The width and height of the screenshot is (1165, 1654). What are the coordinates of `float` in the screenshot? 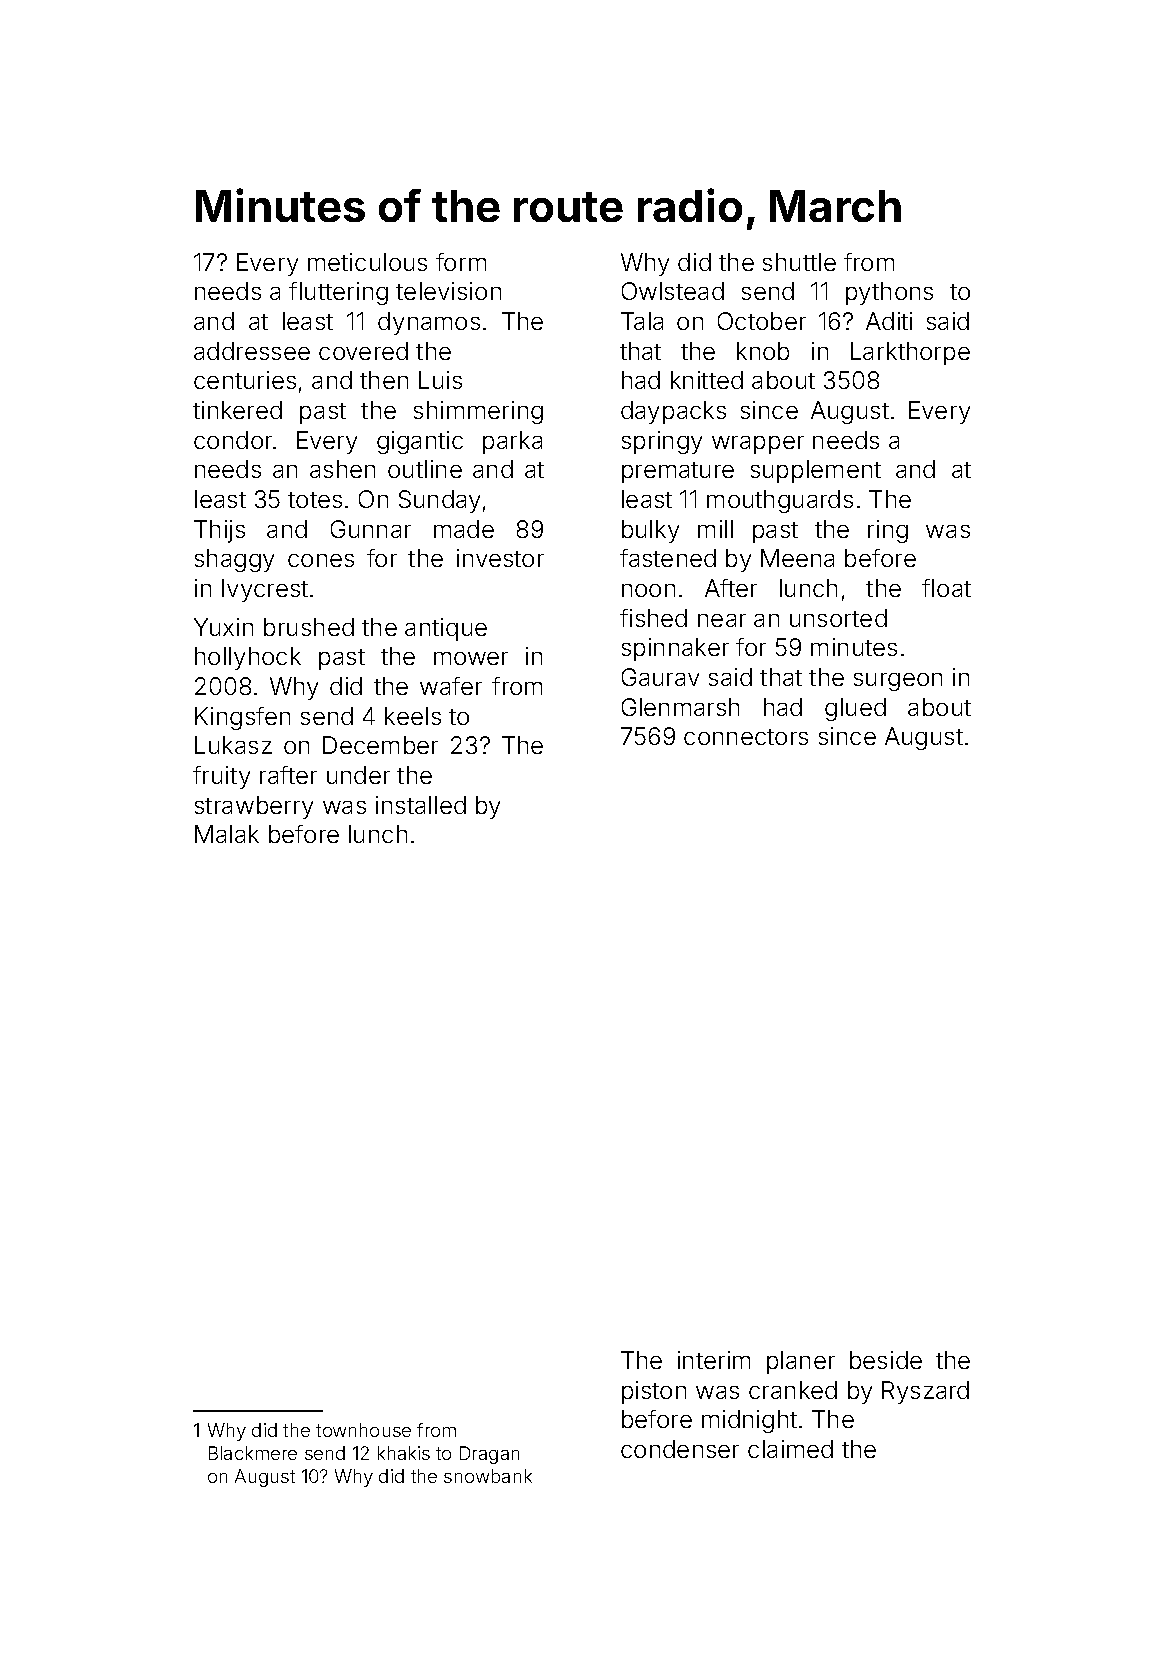 It's located at (946, 588).
